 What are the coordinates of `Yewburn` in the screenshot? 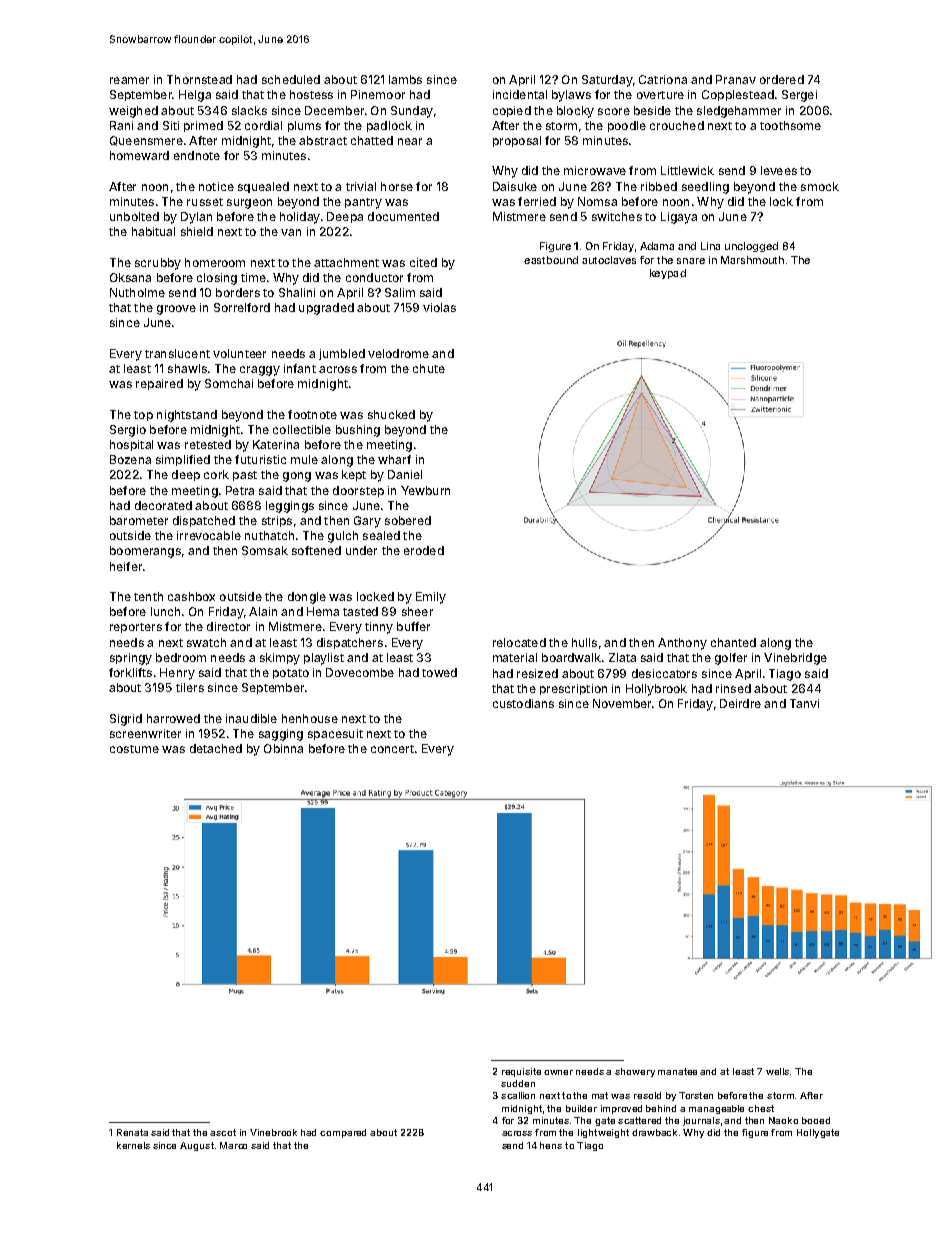 It's located at (425, 490).
